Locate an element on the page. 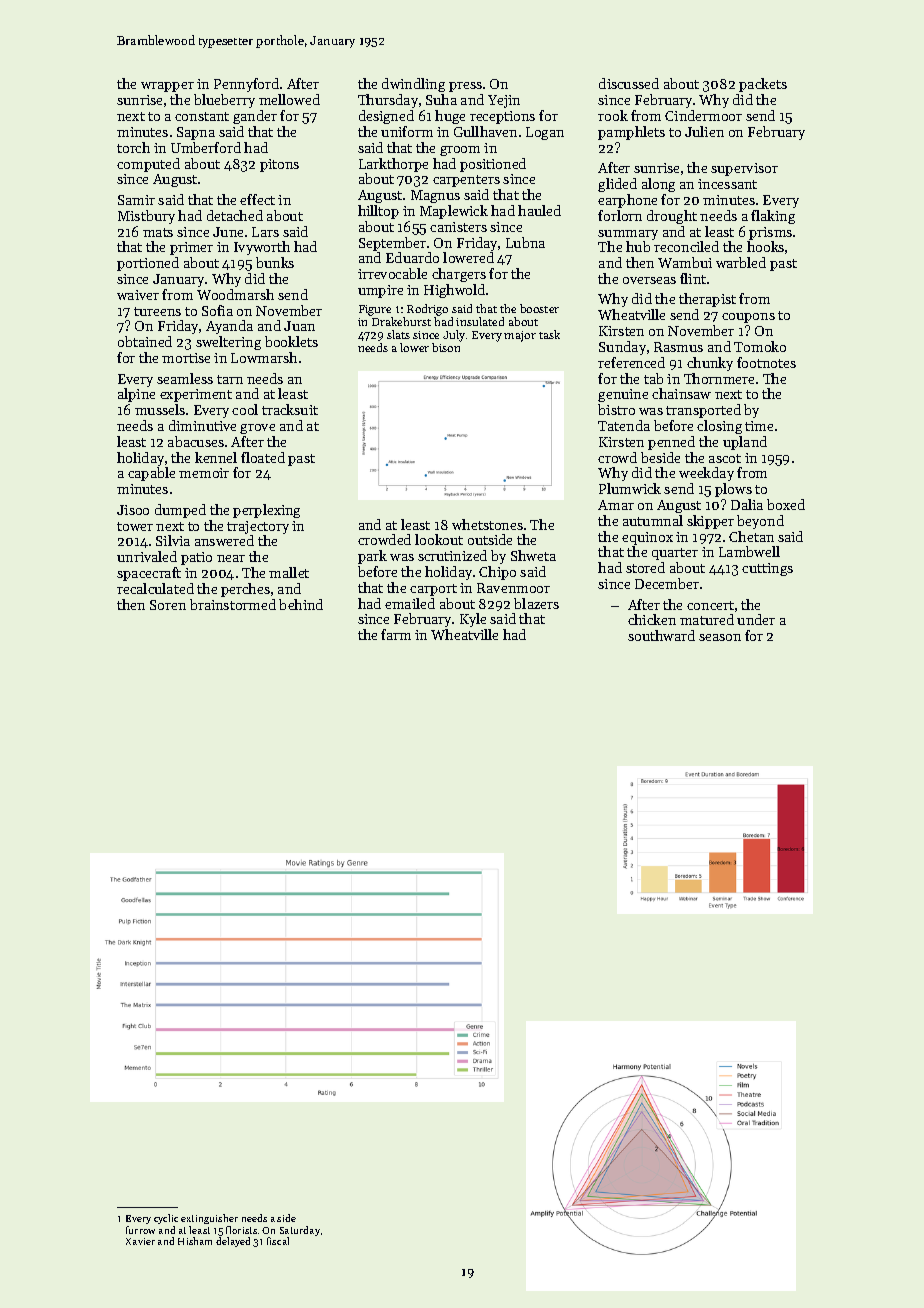  torch is located at coordinates (133, 147).
